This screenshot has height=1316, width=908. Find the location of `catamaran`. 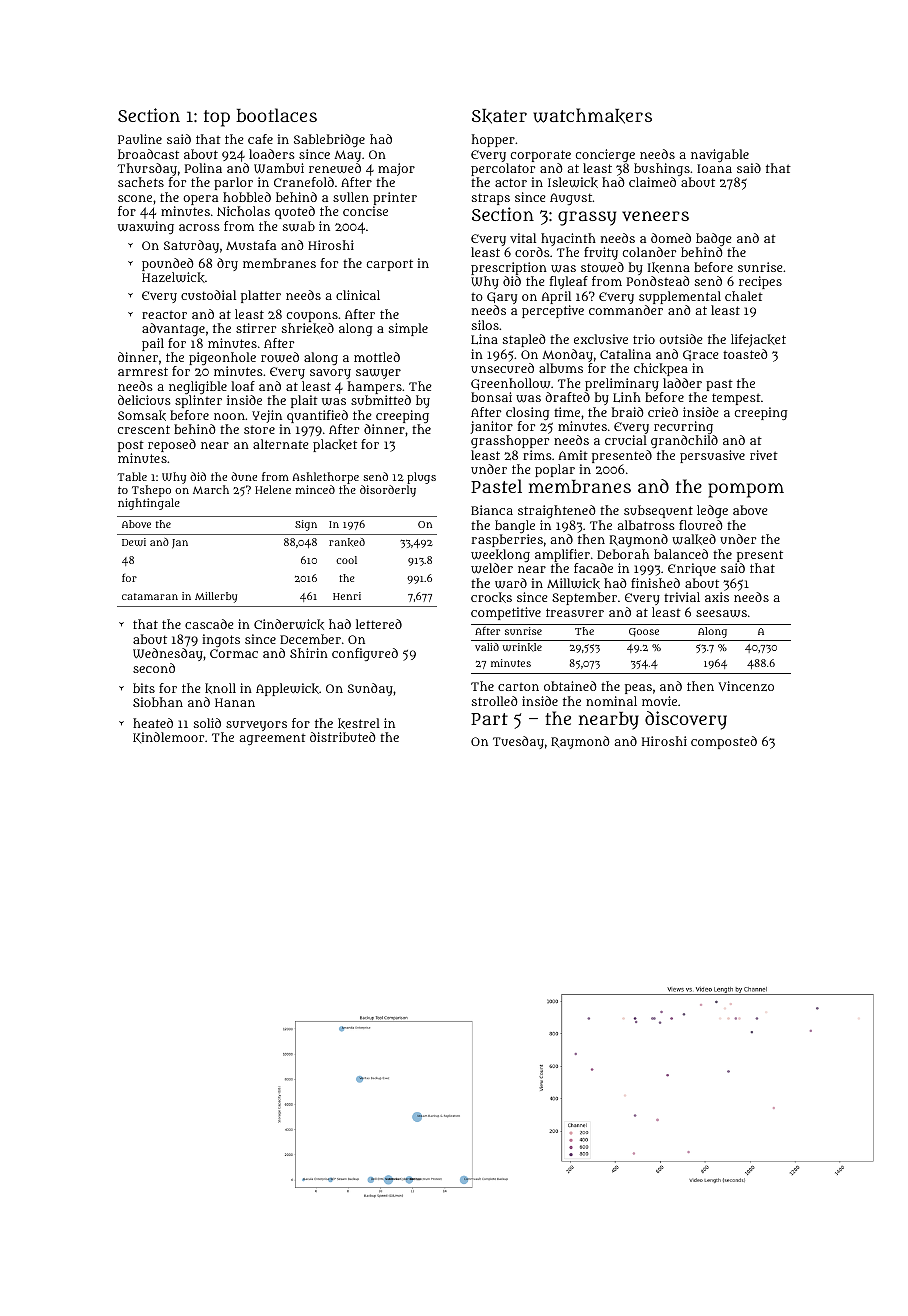

catamaran is located at coordinates (150, 596).
